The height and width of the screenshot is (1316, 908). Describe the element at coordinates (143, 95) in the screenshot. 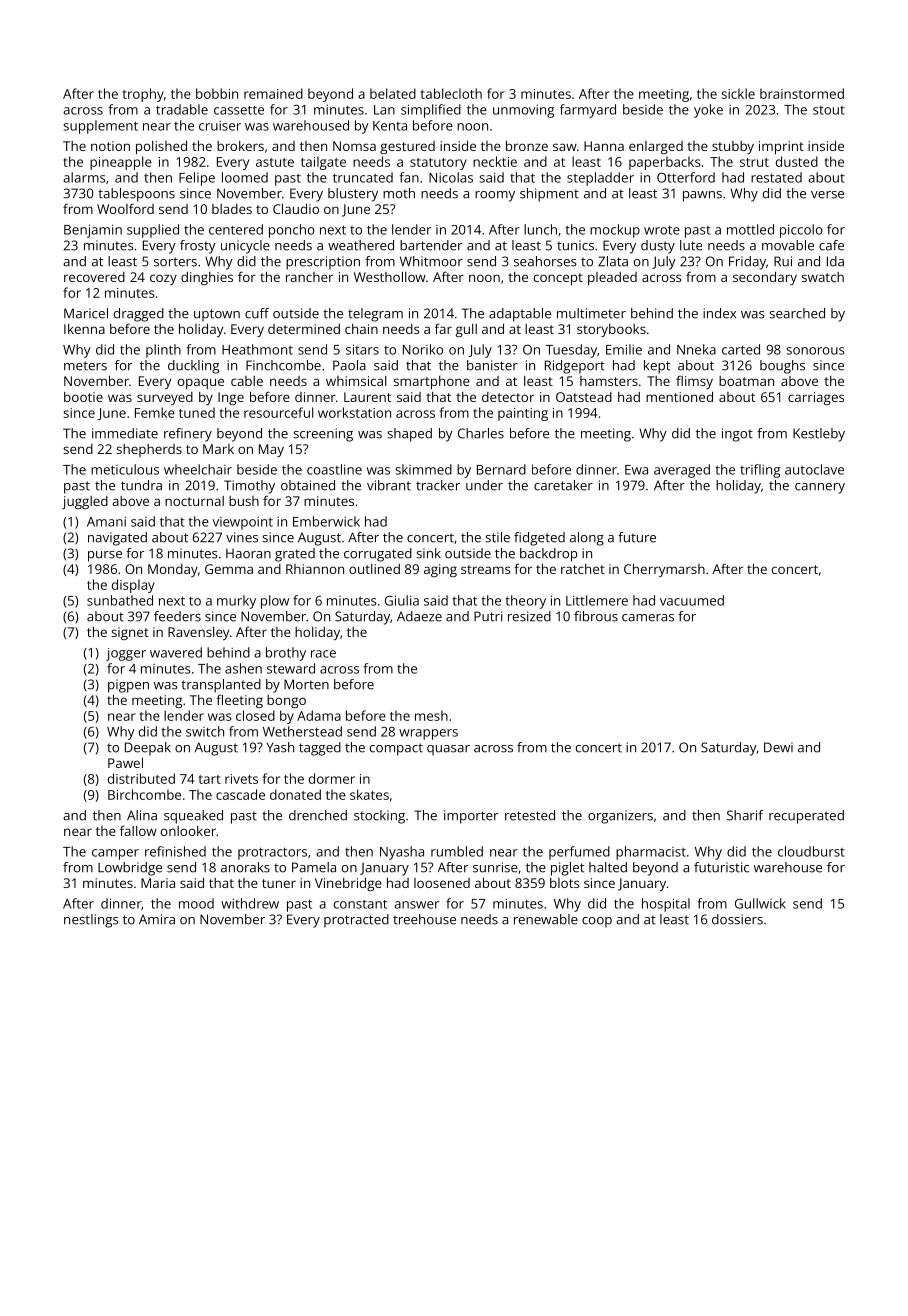

I see `trophy` at that location.
